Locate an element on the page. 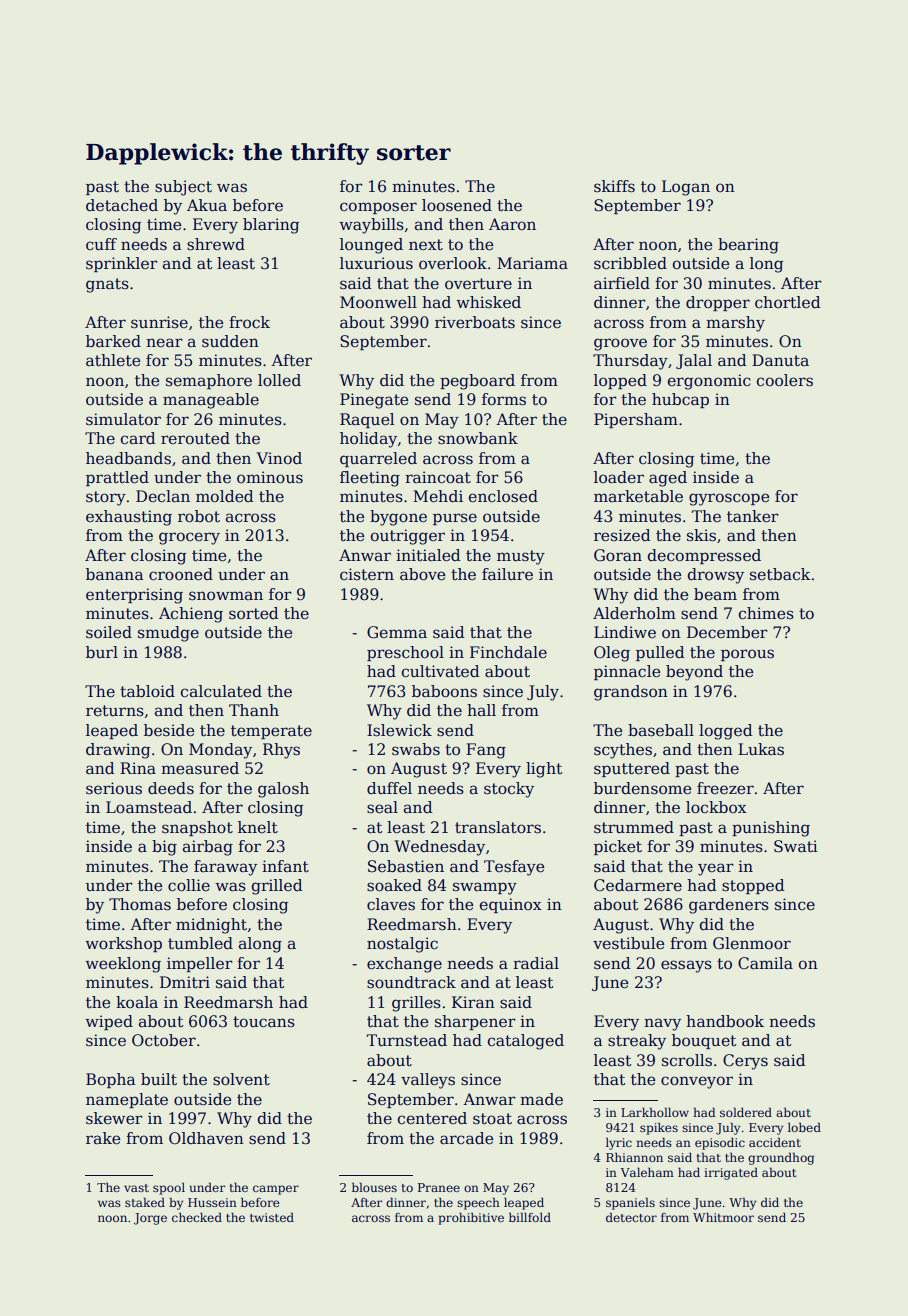 This image has width=908, height=1316. bearing is located at coordinates (748, 246).
